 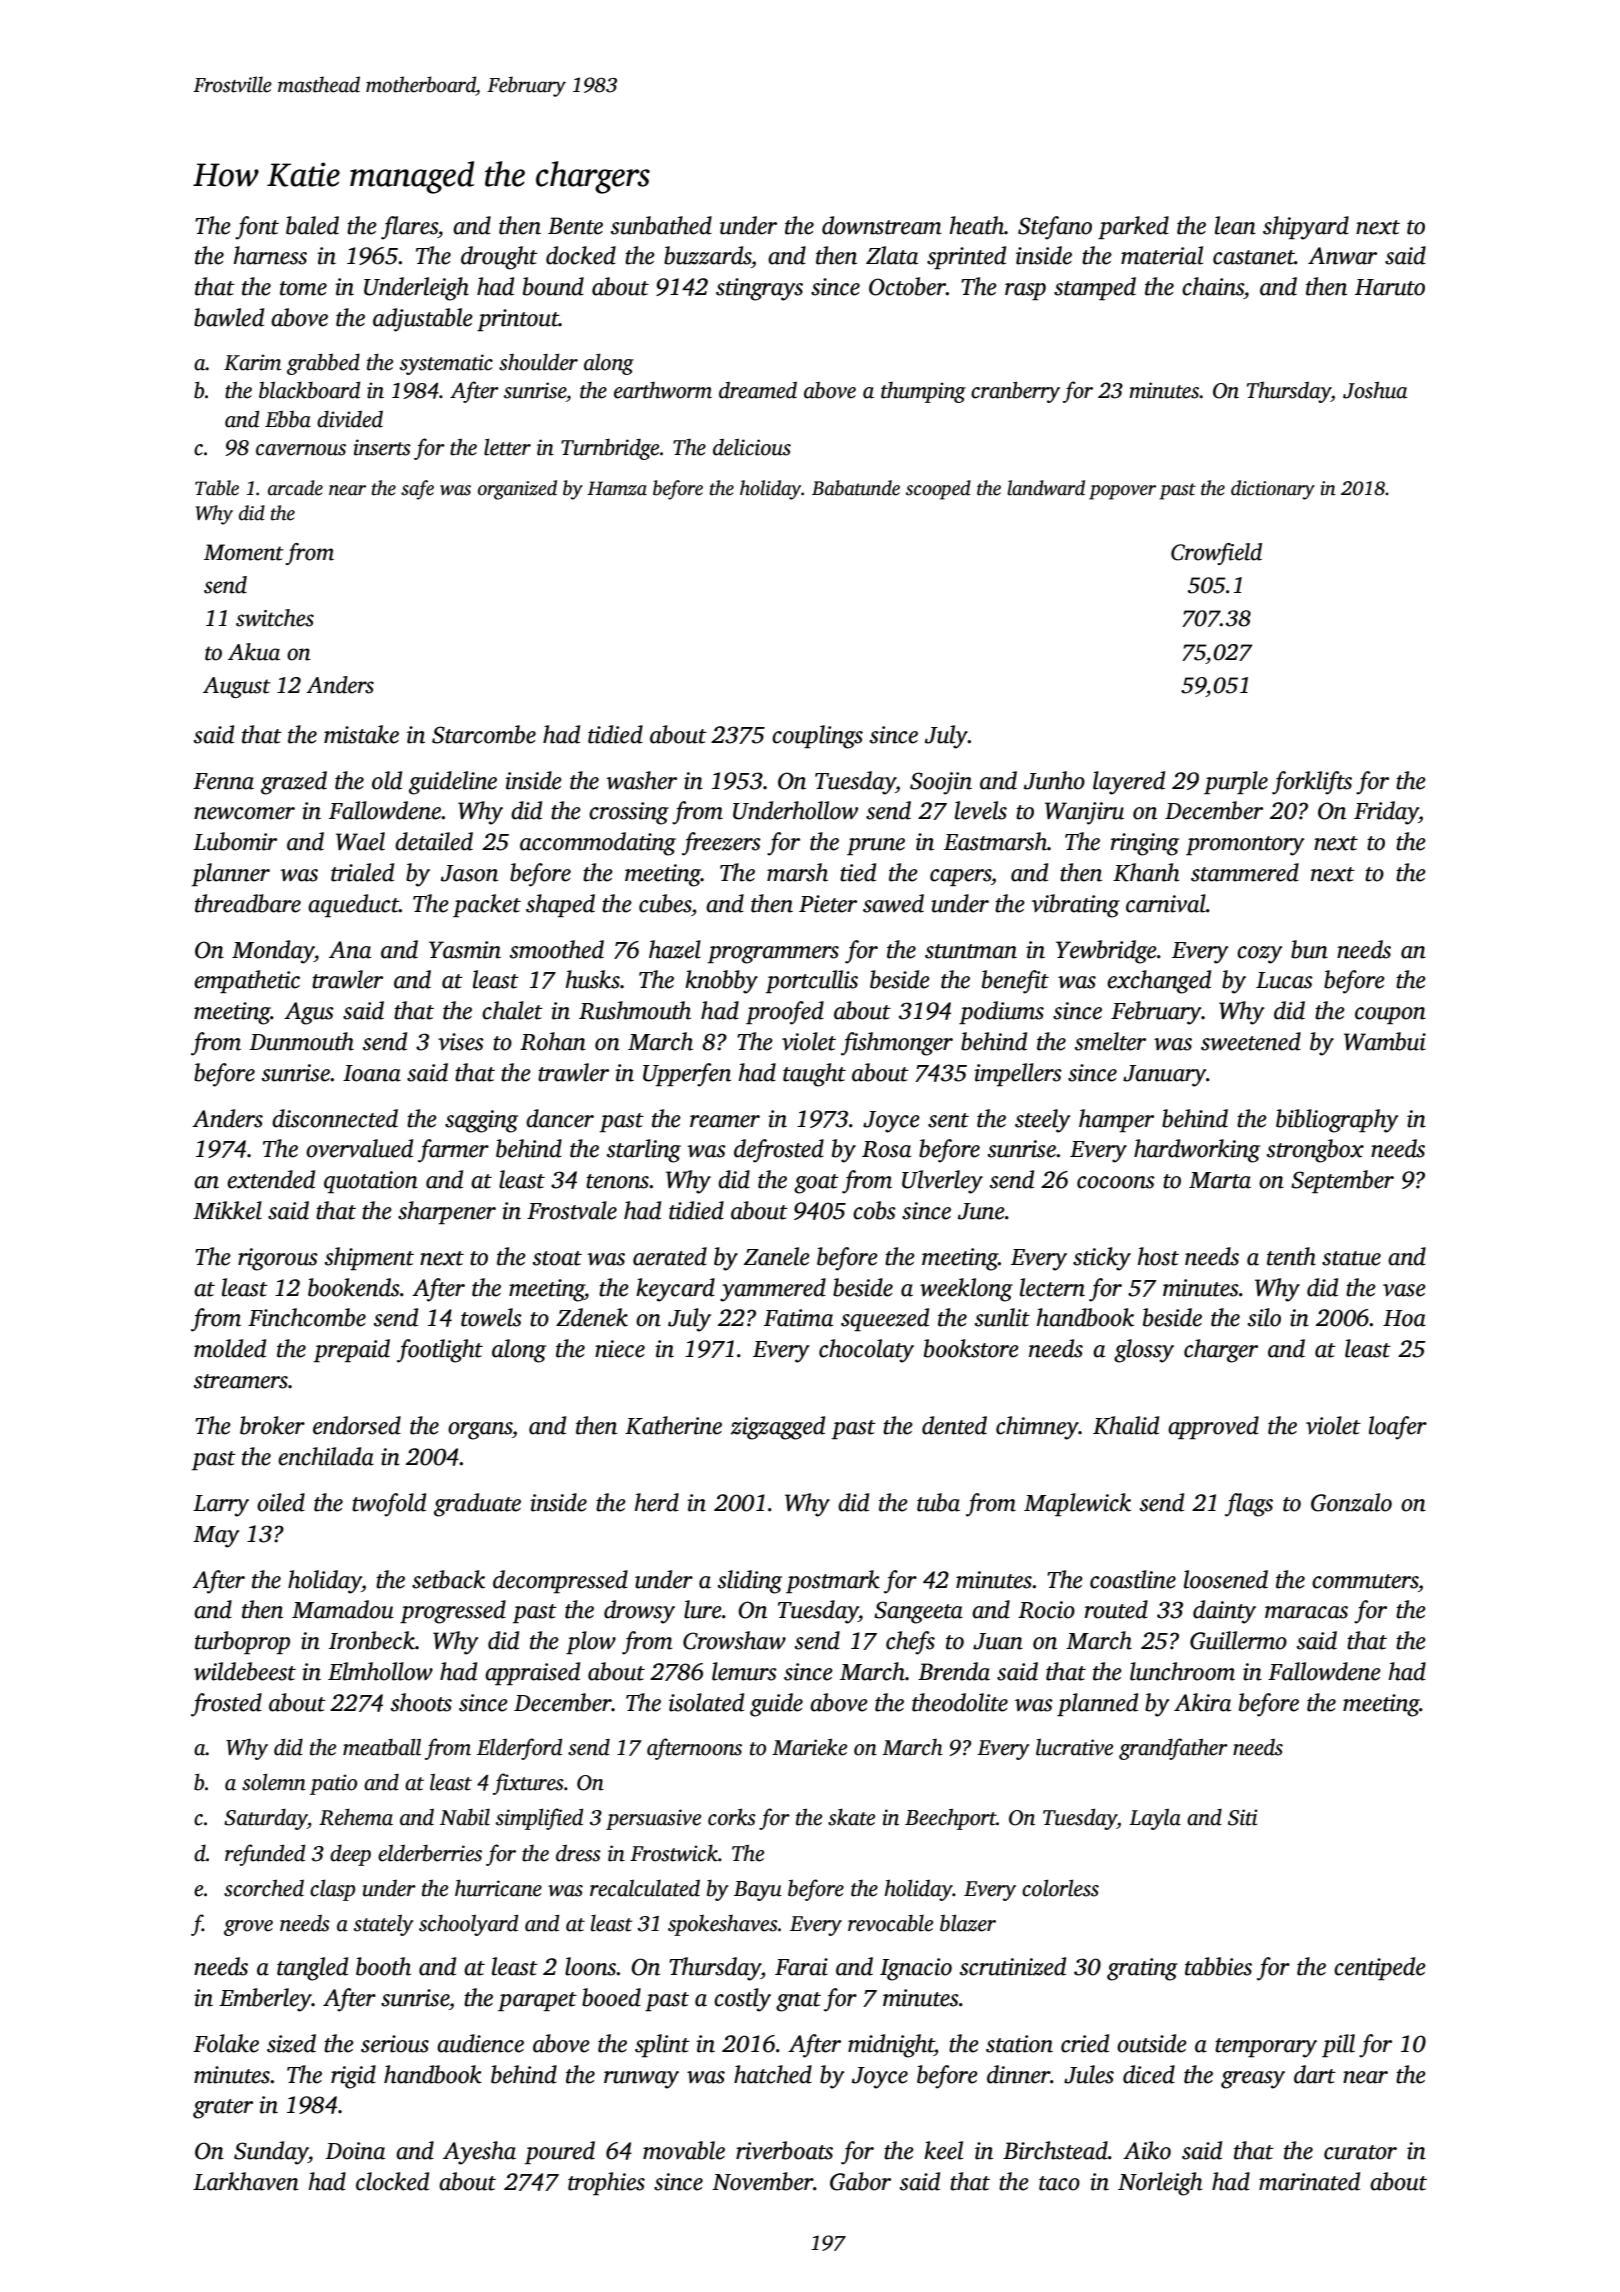 I want to click on scooped, so click(x=938, y=490).
